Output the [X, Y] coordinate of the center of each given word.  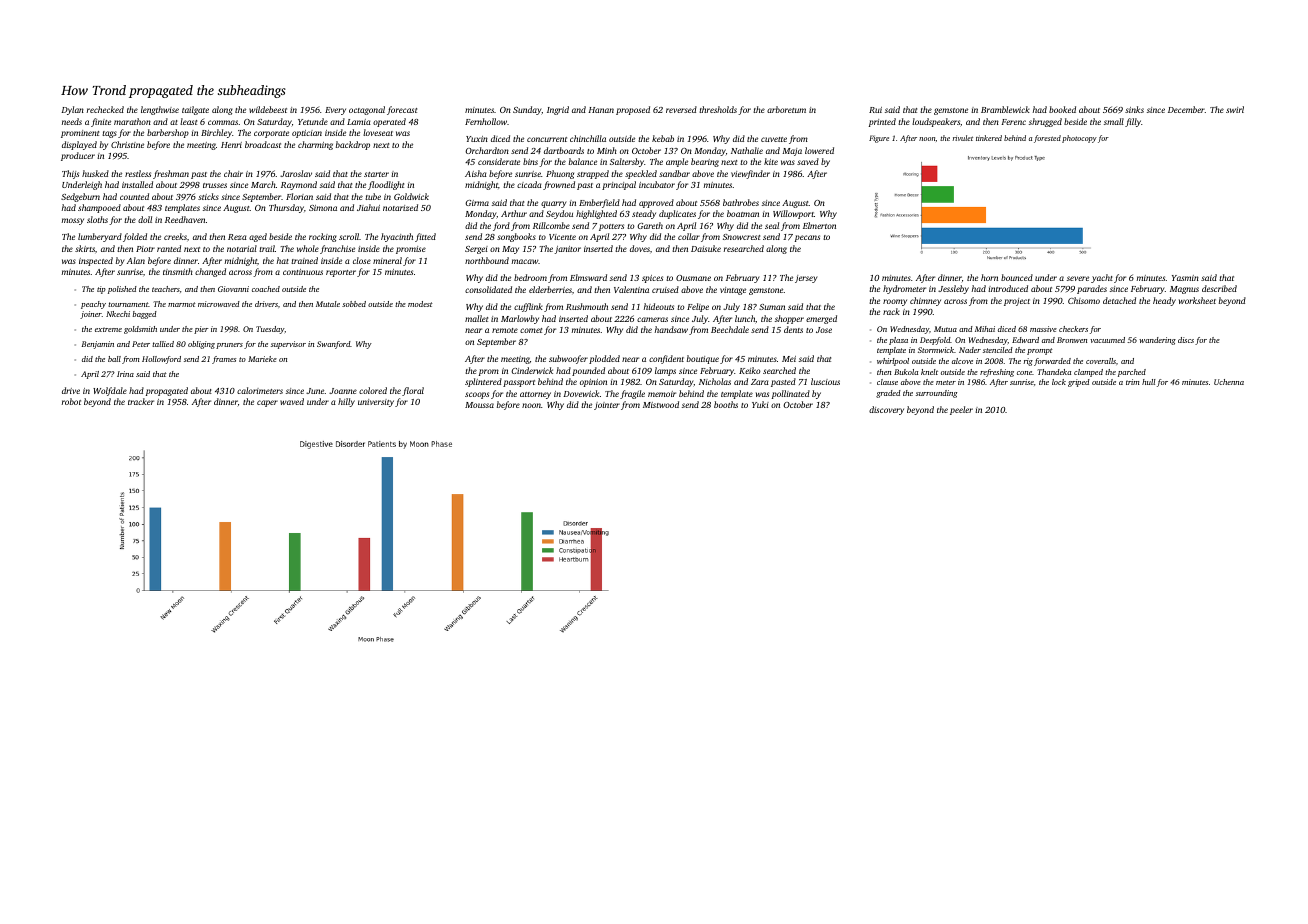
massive [1043, 329]
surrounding [936, 394]
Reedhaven [185, 219]
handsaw [671, 329]
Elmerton [819, 225]
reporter [341, 273]
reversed [681, 109]
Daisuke [706, 248]
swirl [1235, 109]
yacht [1102, 278]
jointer [607, 406]
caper [267, 403]
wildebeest [268, 109]
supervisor [288, 345]
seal [772, 225]
